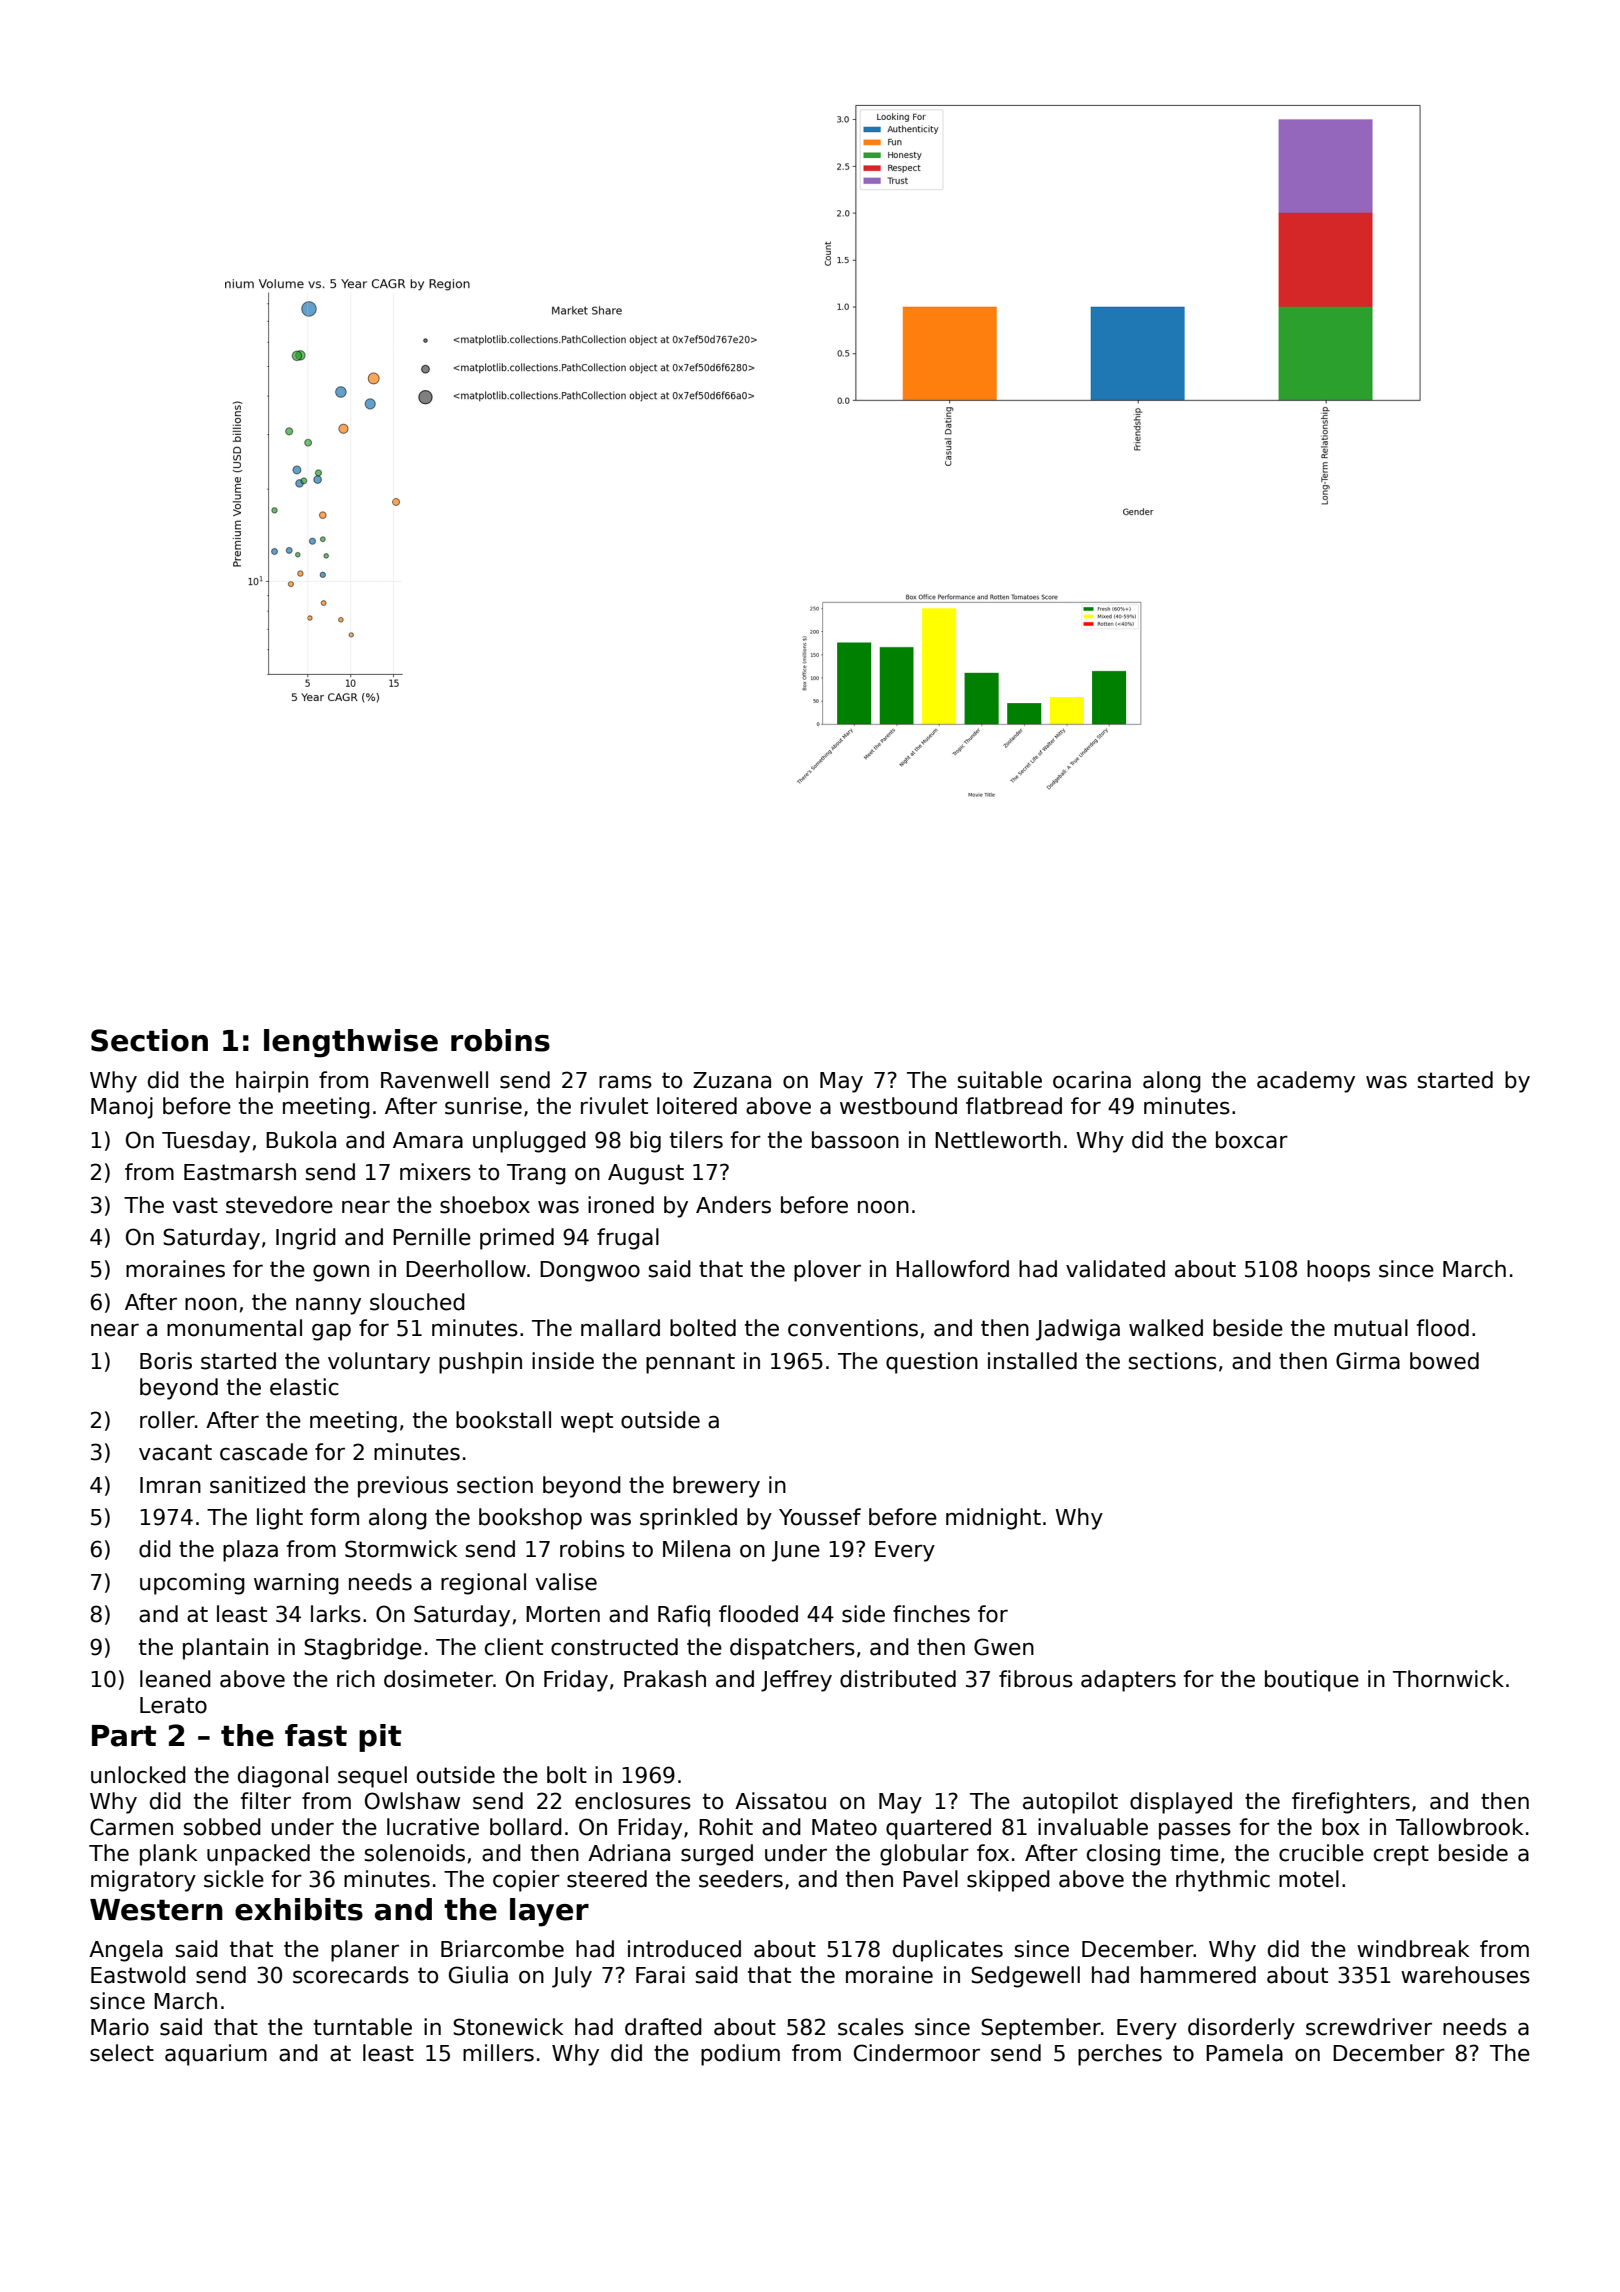 This screenshot has width=1620, height=2292. What do you see at coordinates (1448, 1679) in the screenshot?
I see `Thornwick` at bounding box center [1448, 1679].
